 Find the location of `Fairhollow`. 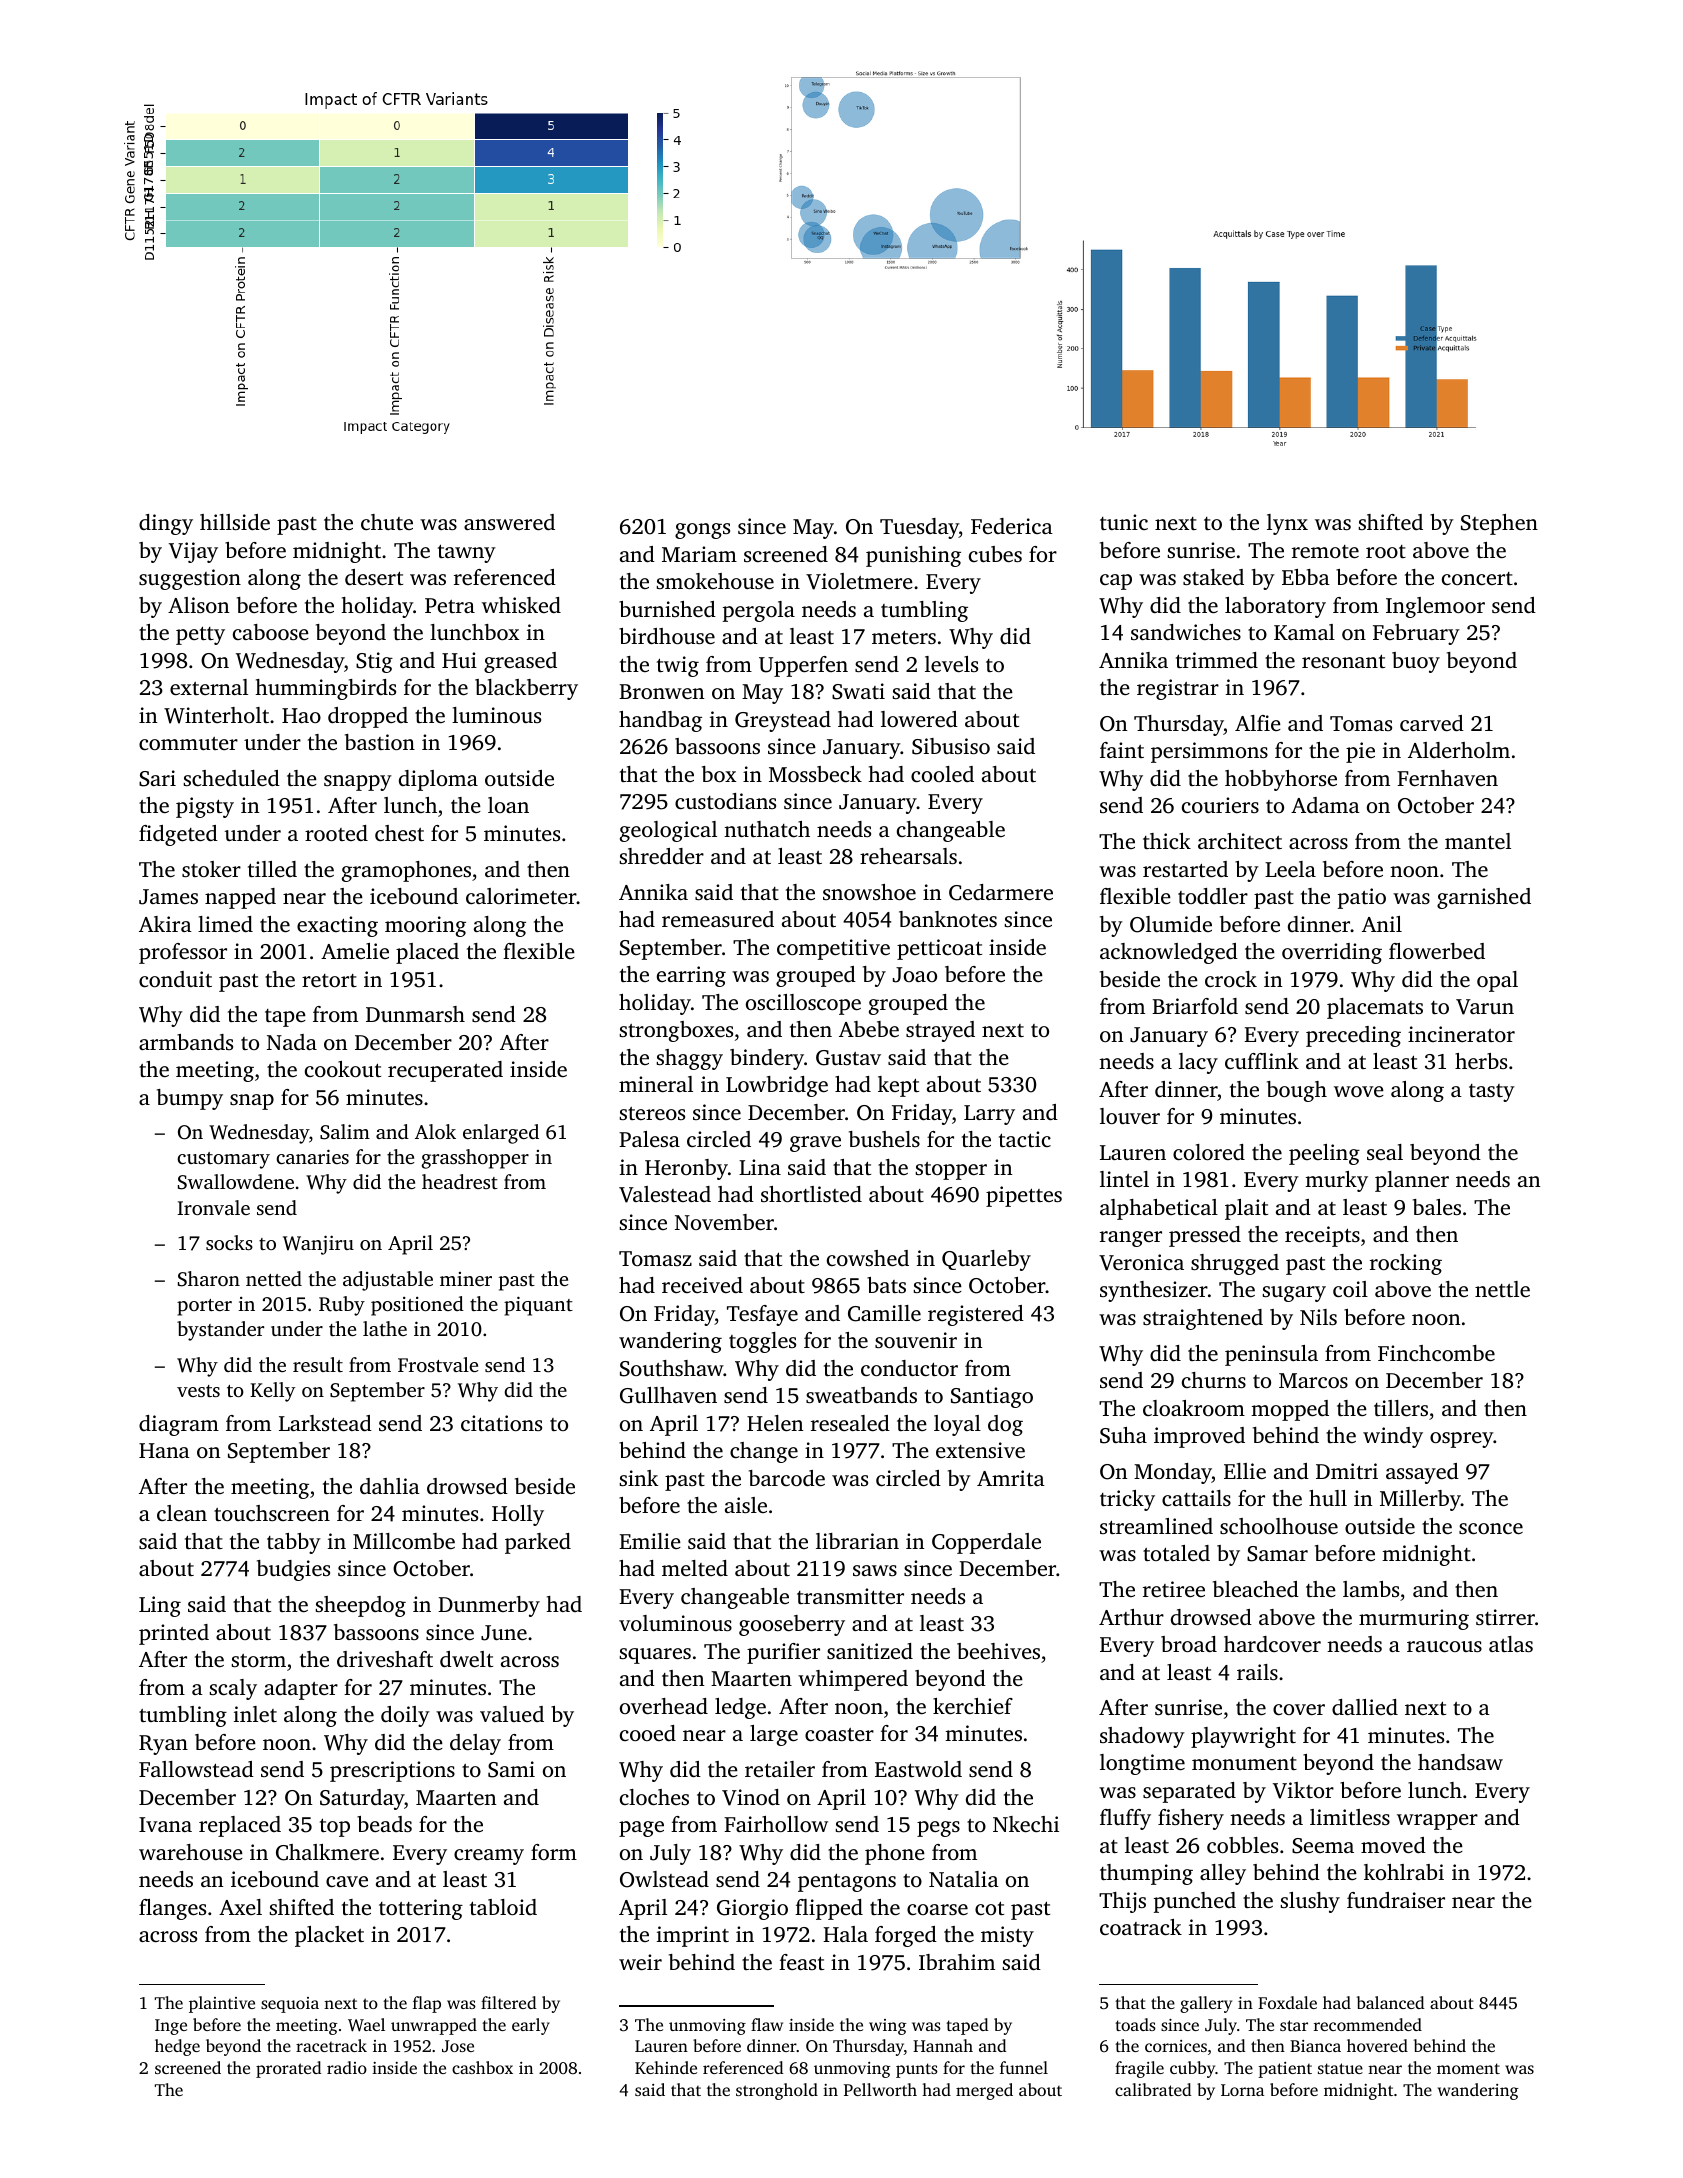

Fairhollow is located at coordinates (776, 1824).
